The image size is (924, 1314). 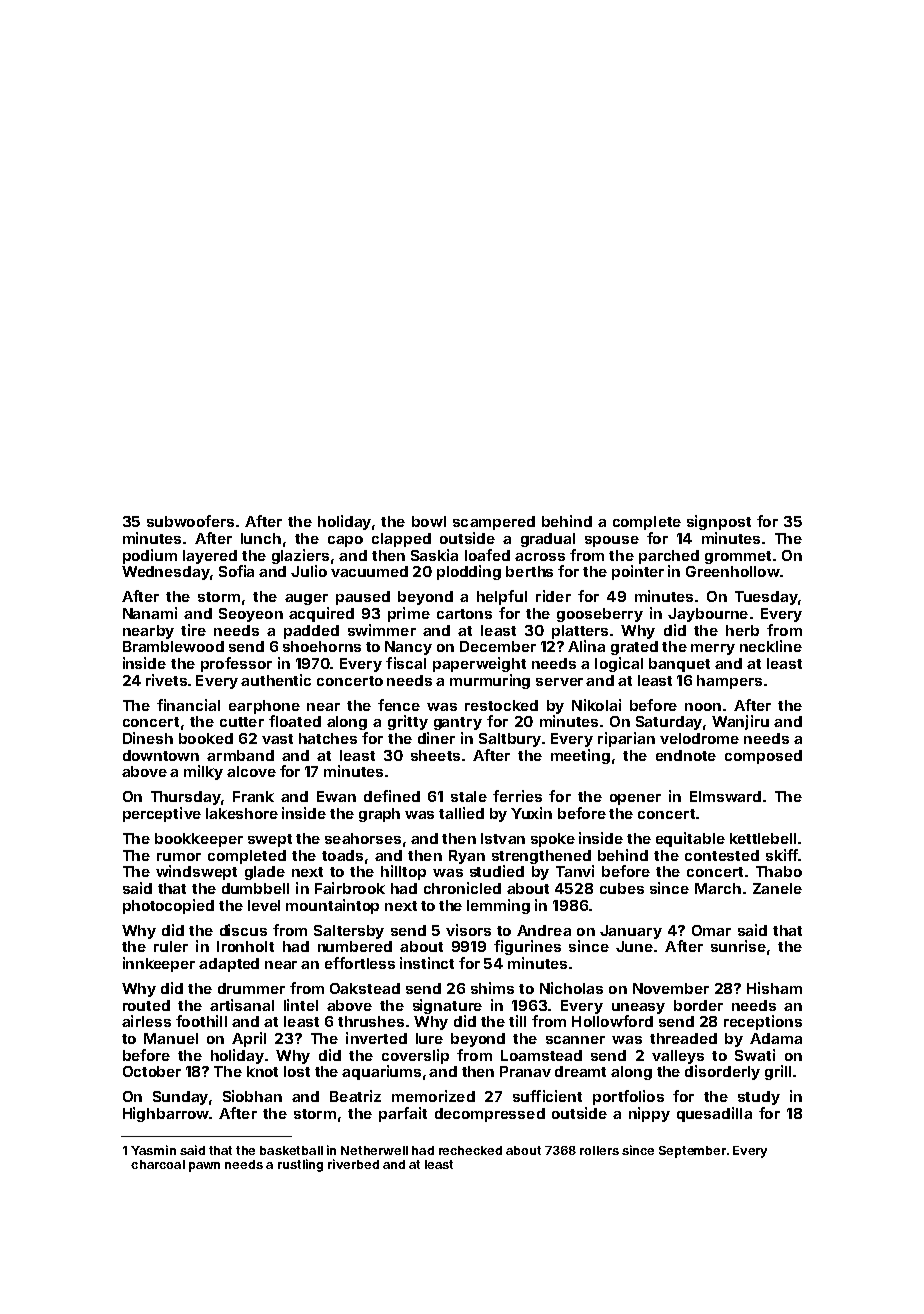 I want to click on disorderly, so click(x=722, y=1072).
